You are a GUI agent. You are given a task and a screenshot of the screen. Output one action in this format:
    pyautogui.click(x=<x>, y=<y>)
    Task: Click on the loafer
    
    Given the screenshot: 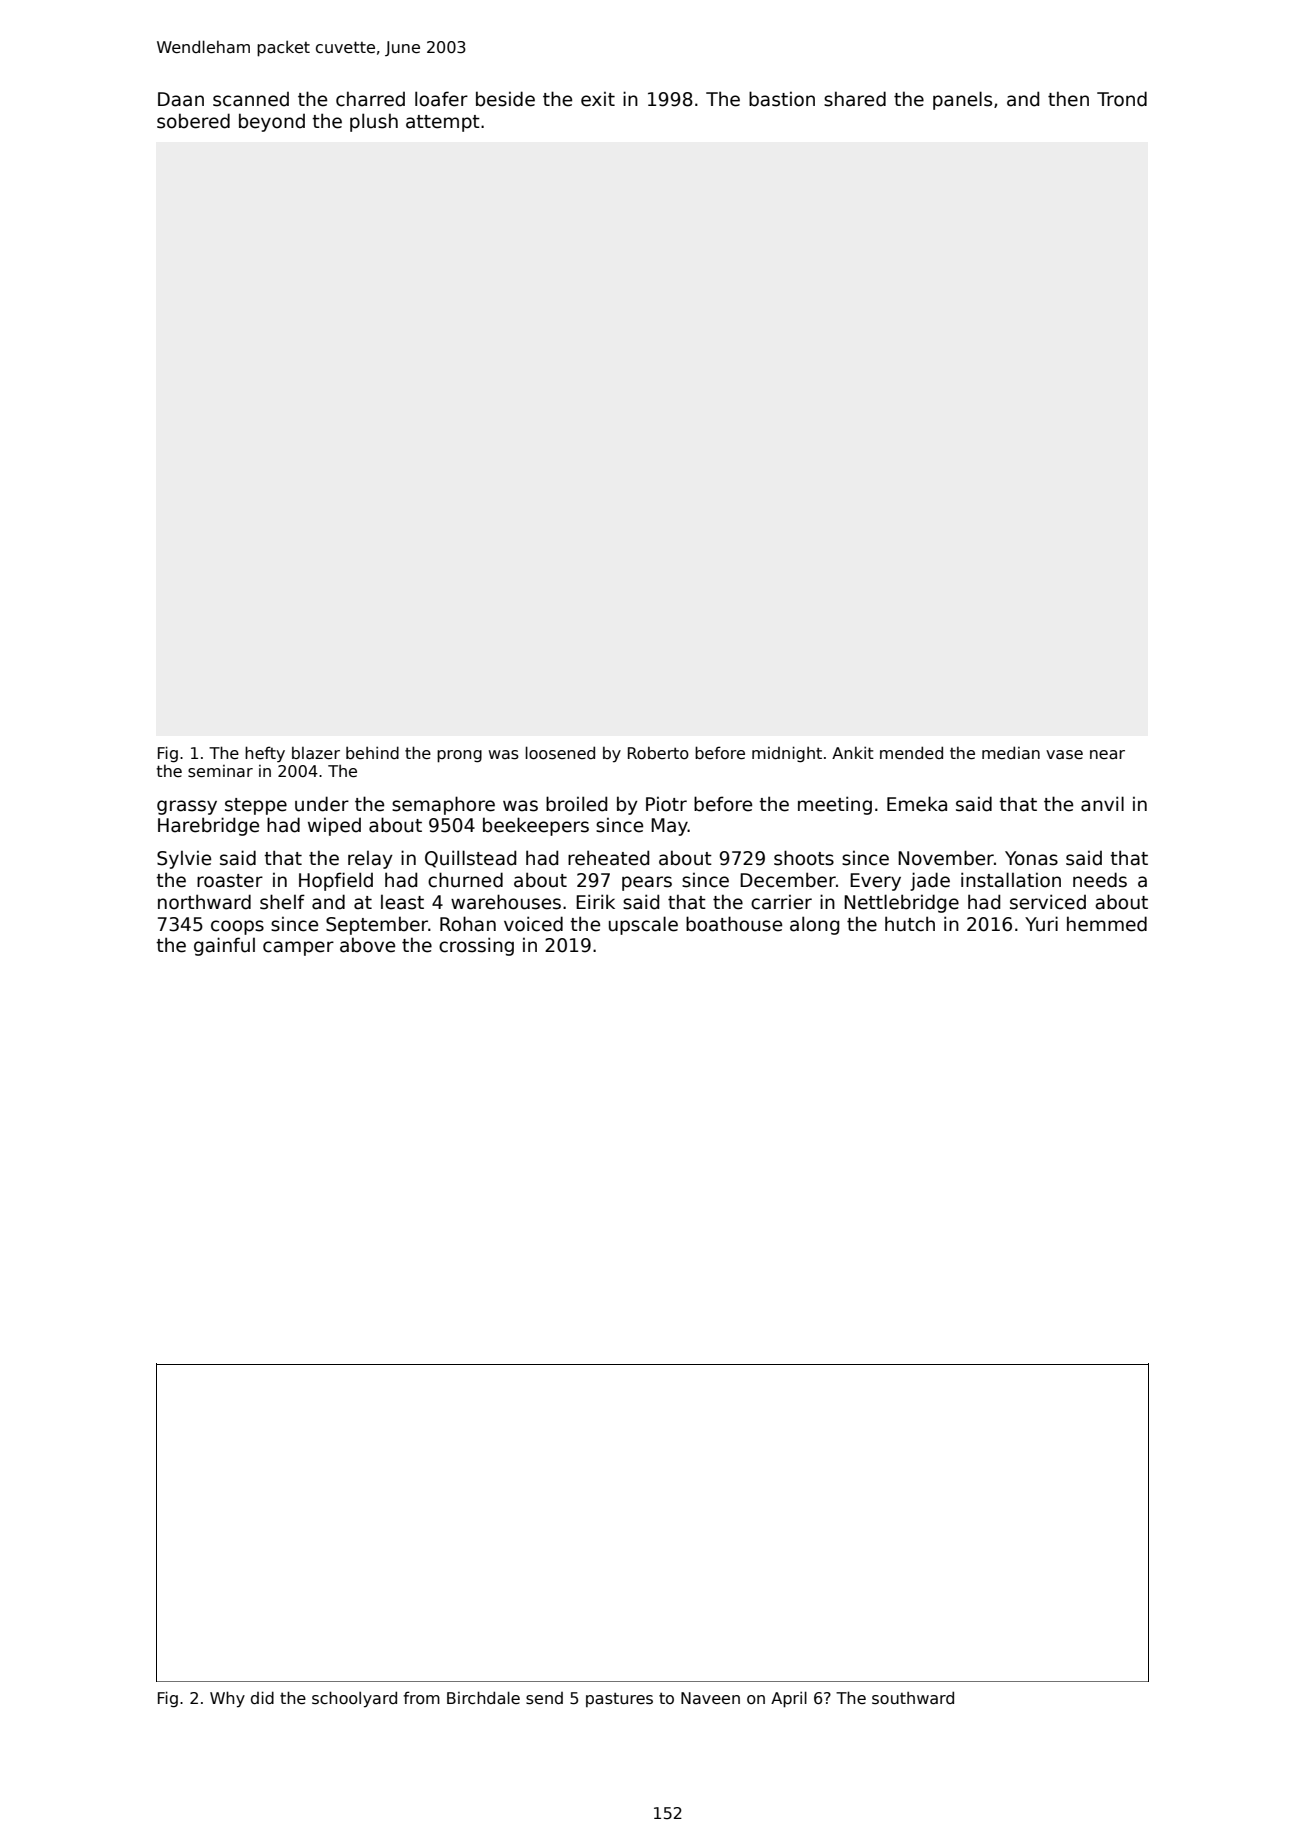 What is the action you would take?
    pyautogui.click(x=441, y=99)
